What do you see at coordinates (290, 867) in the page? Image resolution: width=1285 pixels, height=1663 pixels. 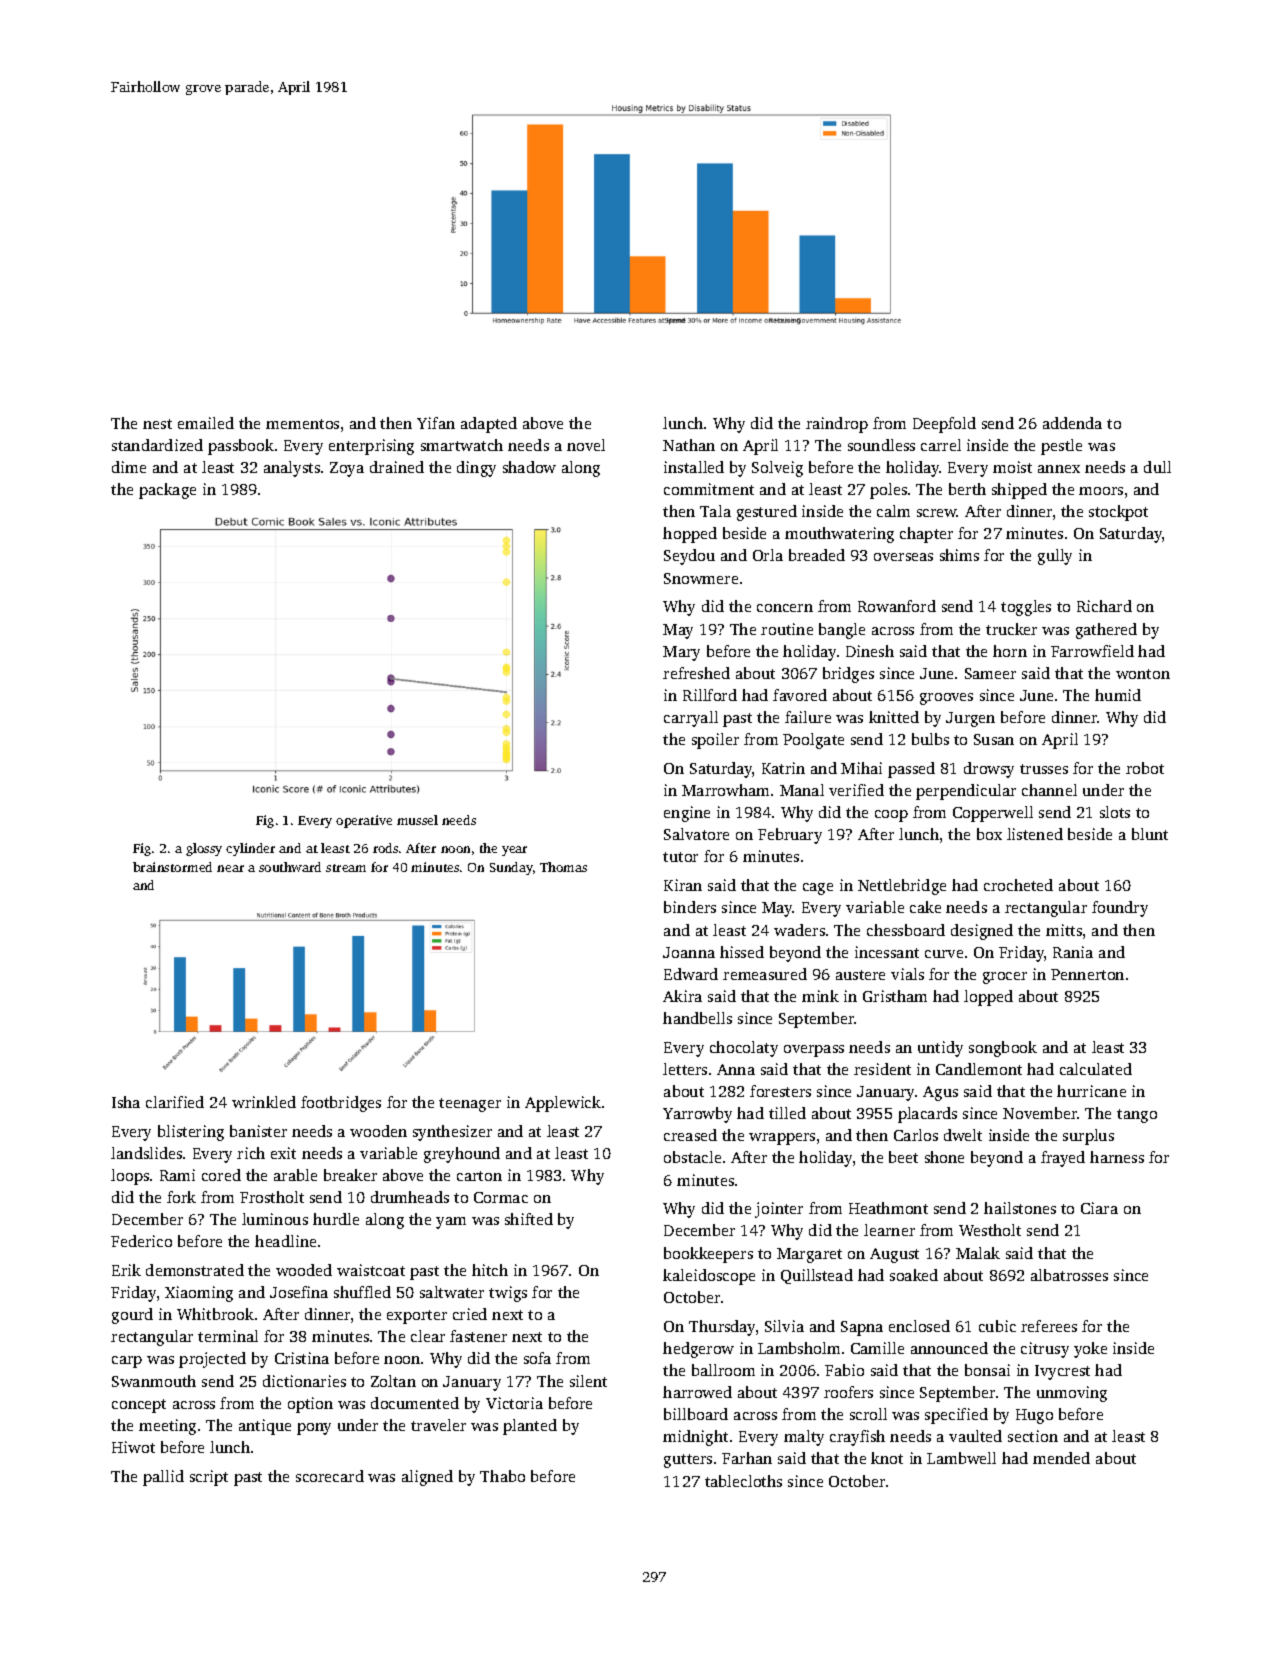 I see `southward` at bounding box center [290, 867].
